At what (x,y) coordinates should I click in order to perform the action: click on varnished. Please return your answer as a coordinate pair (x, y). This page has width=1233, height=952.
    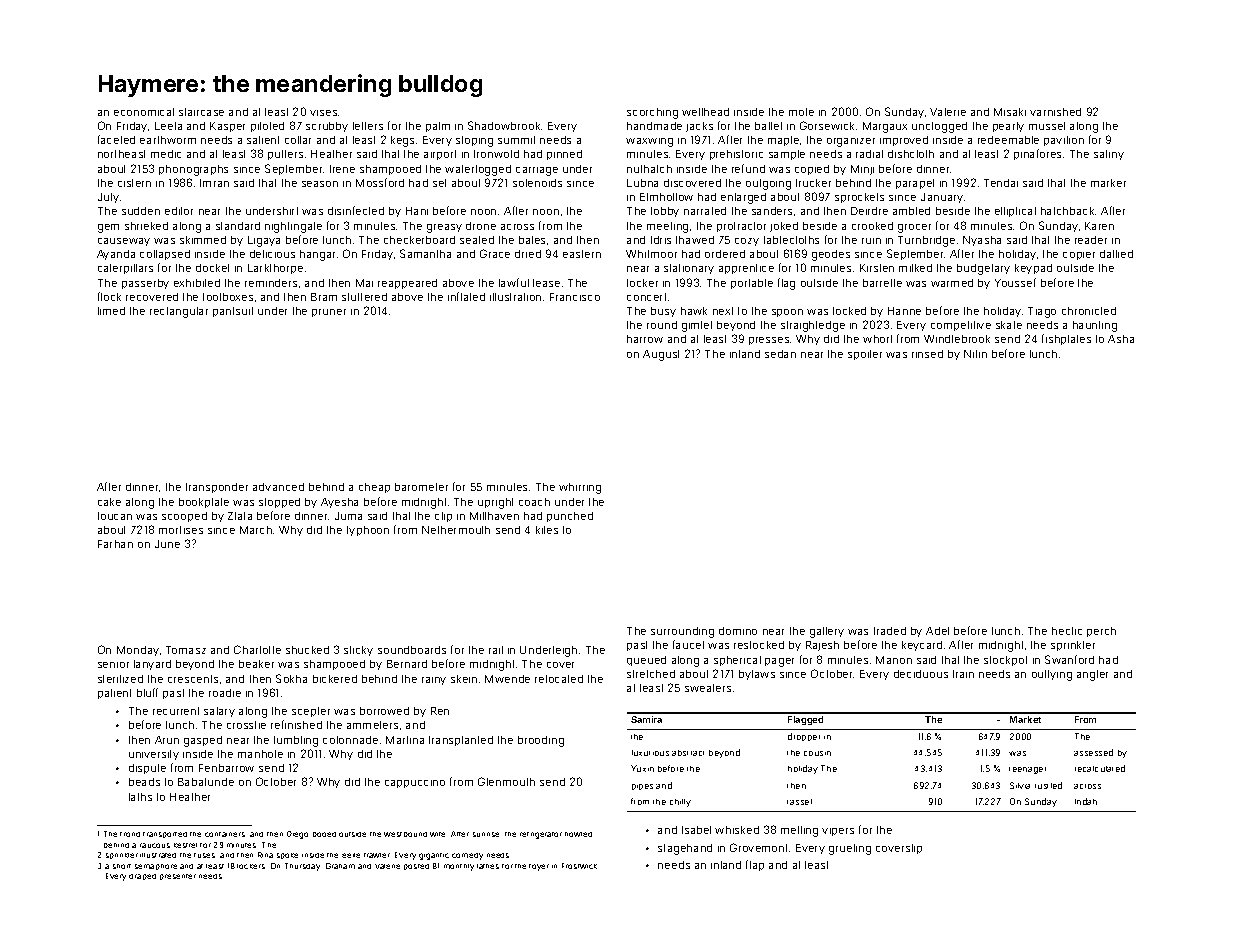
    Looking at the image, I should click on (1055, 112).
